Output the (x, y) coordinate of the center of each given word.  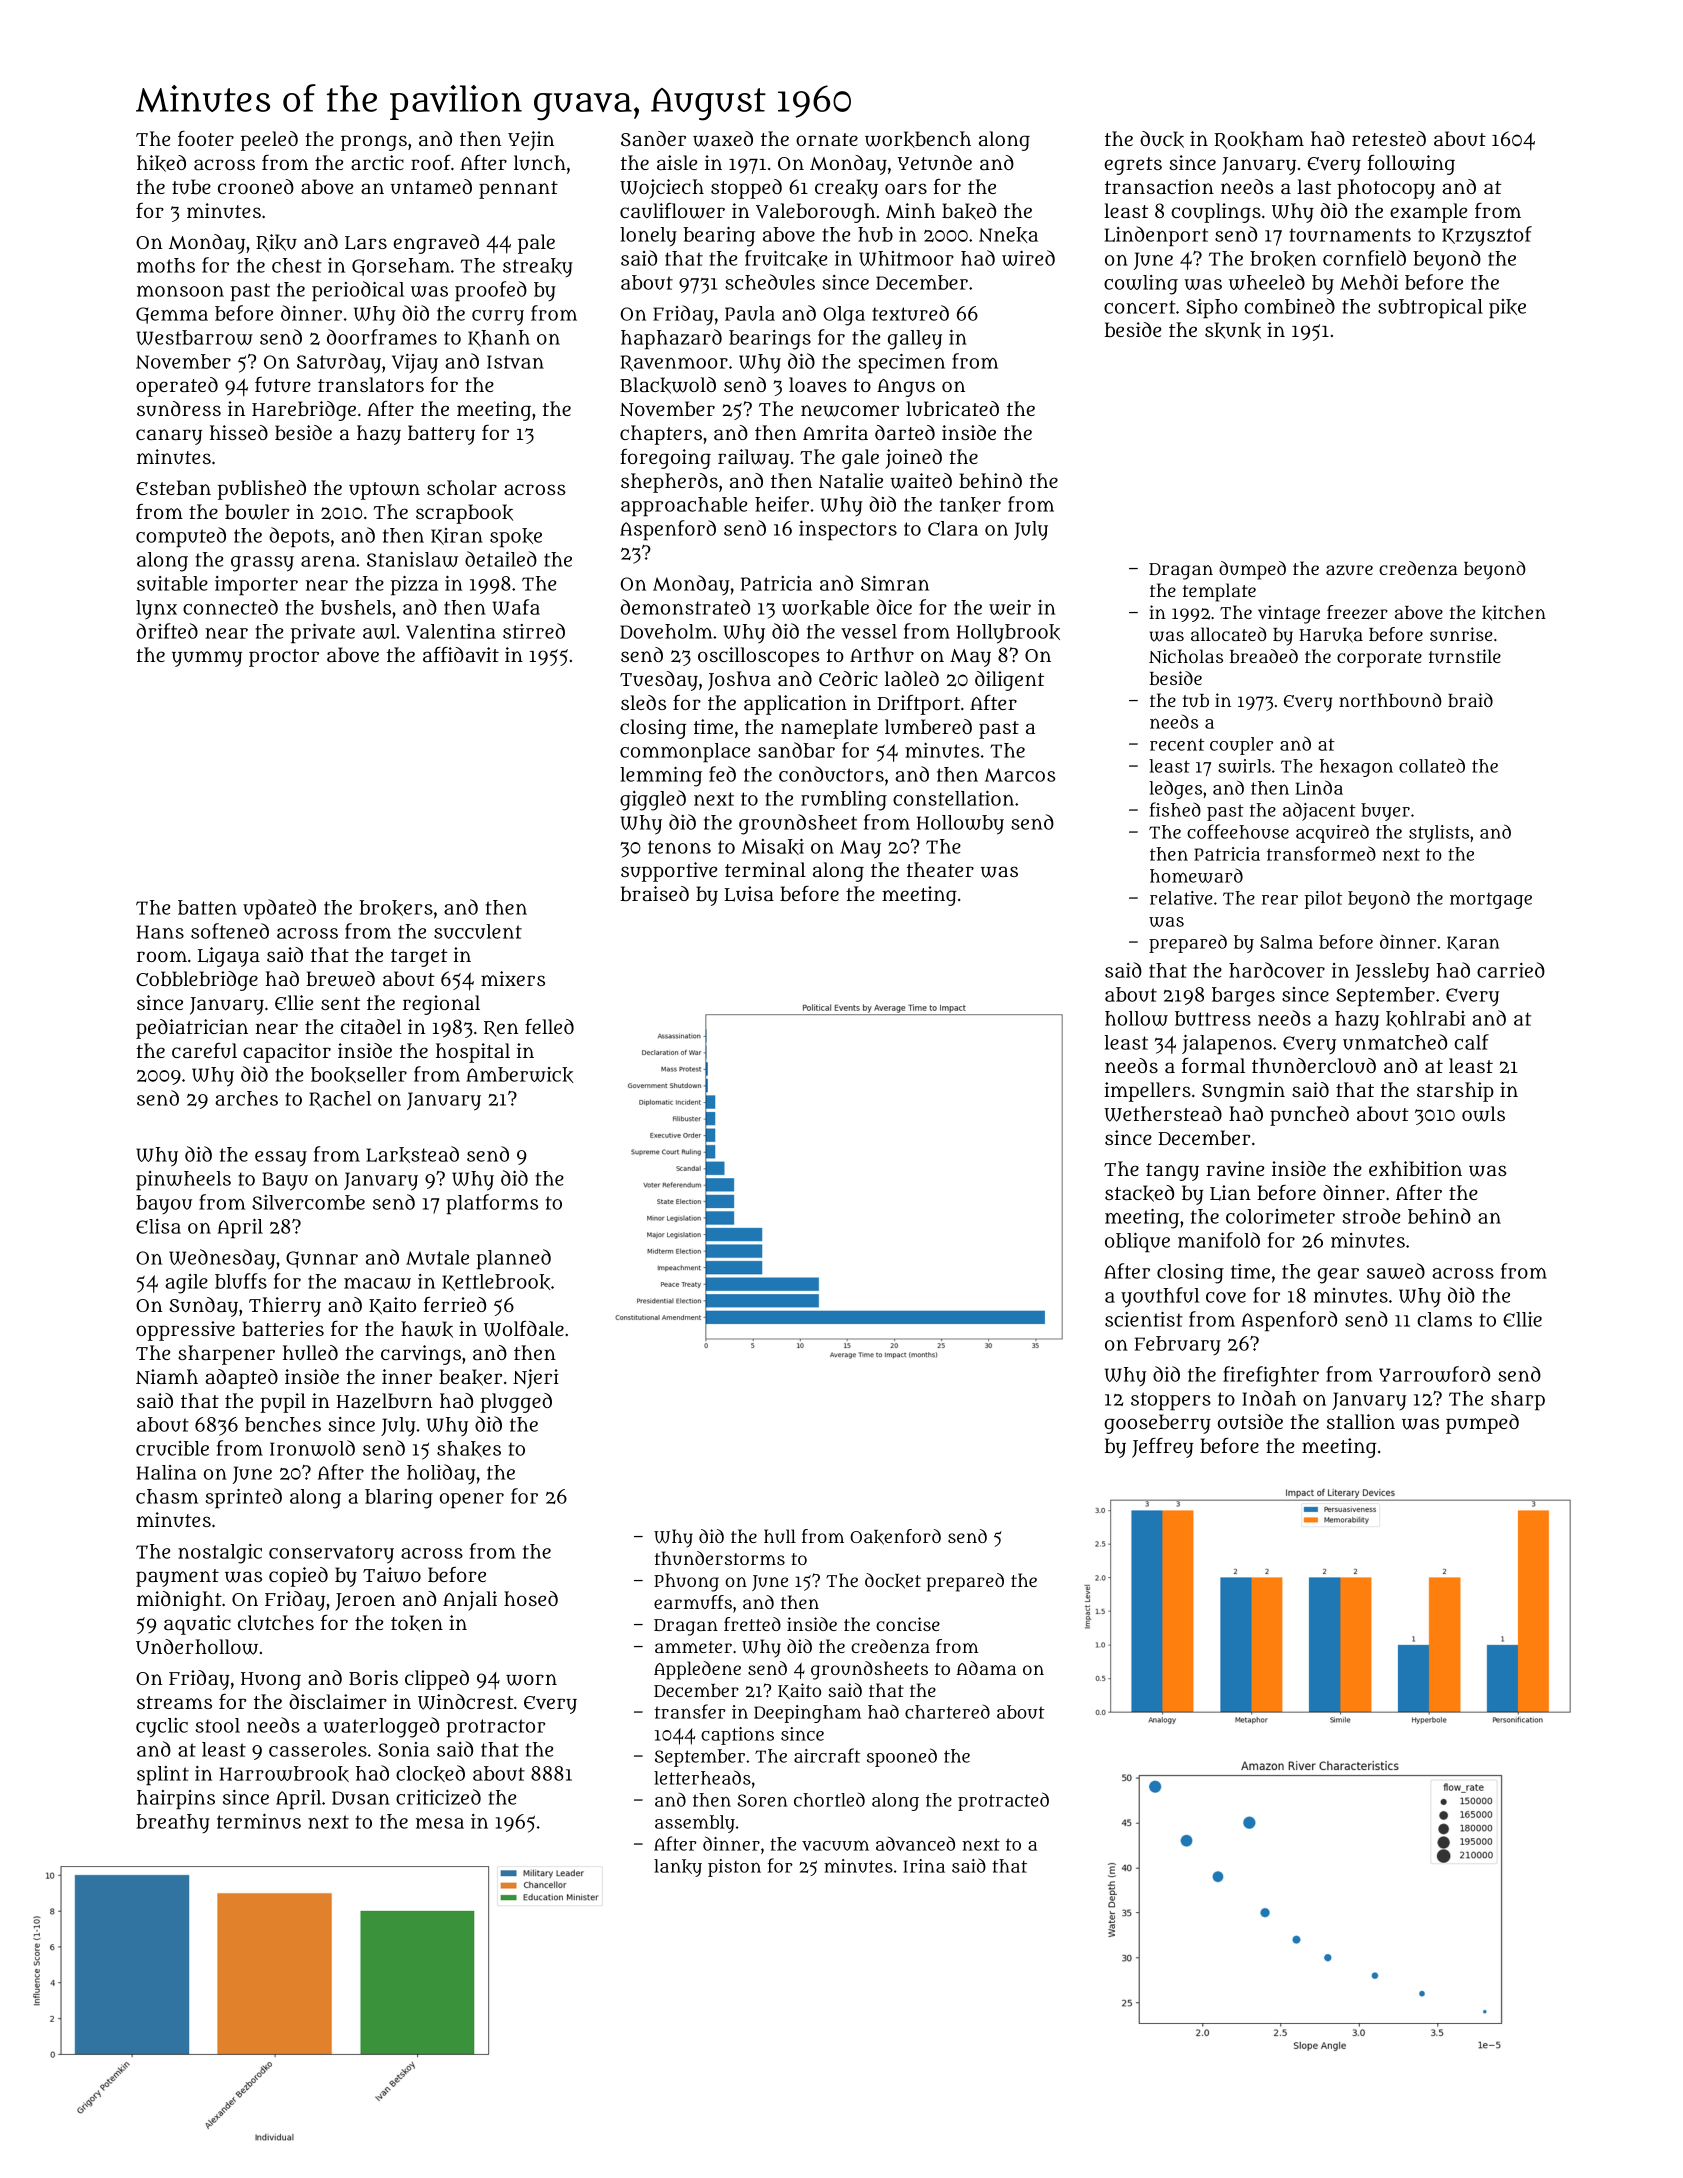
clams (1444, 1319)
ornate (827, 139)
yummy (207, 659)
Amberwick (520, 1075)
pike (1507, 309)
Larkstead (412, 1154)
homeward (1196, 876)
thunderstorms (720, 1558)
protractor (496, 1728)
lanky (678, 1868)
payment (177, 1578)
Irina (924, 1866)
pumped (1482, 1424)
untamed (431, 186)
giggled (653, 800)
